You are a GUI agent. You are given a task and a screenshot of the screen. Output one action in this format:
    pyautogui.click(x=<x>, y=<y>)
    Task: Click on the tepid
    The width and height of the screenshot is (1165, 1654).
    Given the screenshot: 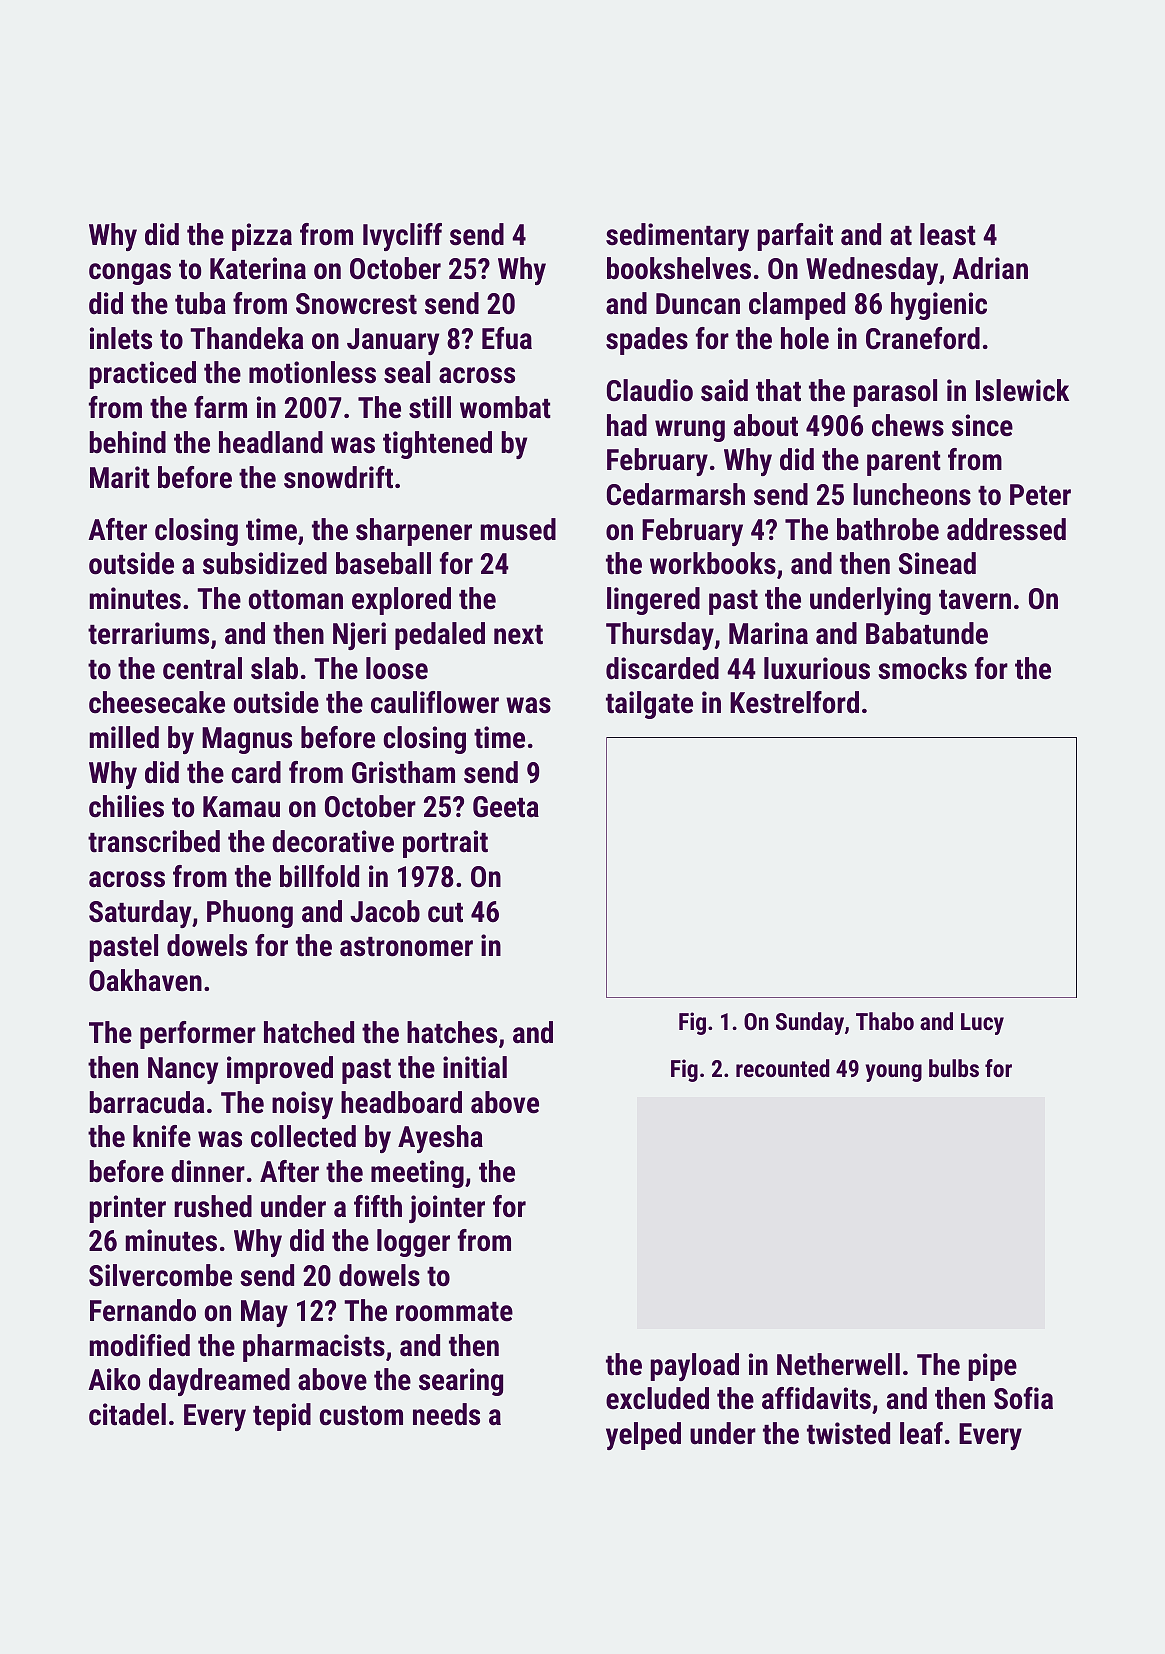 What is the action you would take?
    pyautogui.click(x=282, y=1417)
